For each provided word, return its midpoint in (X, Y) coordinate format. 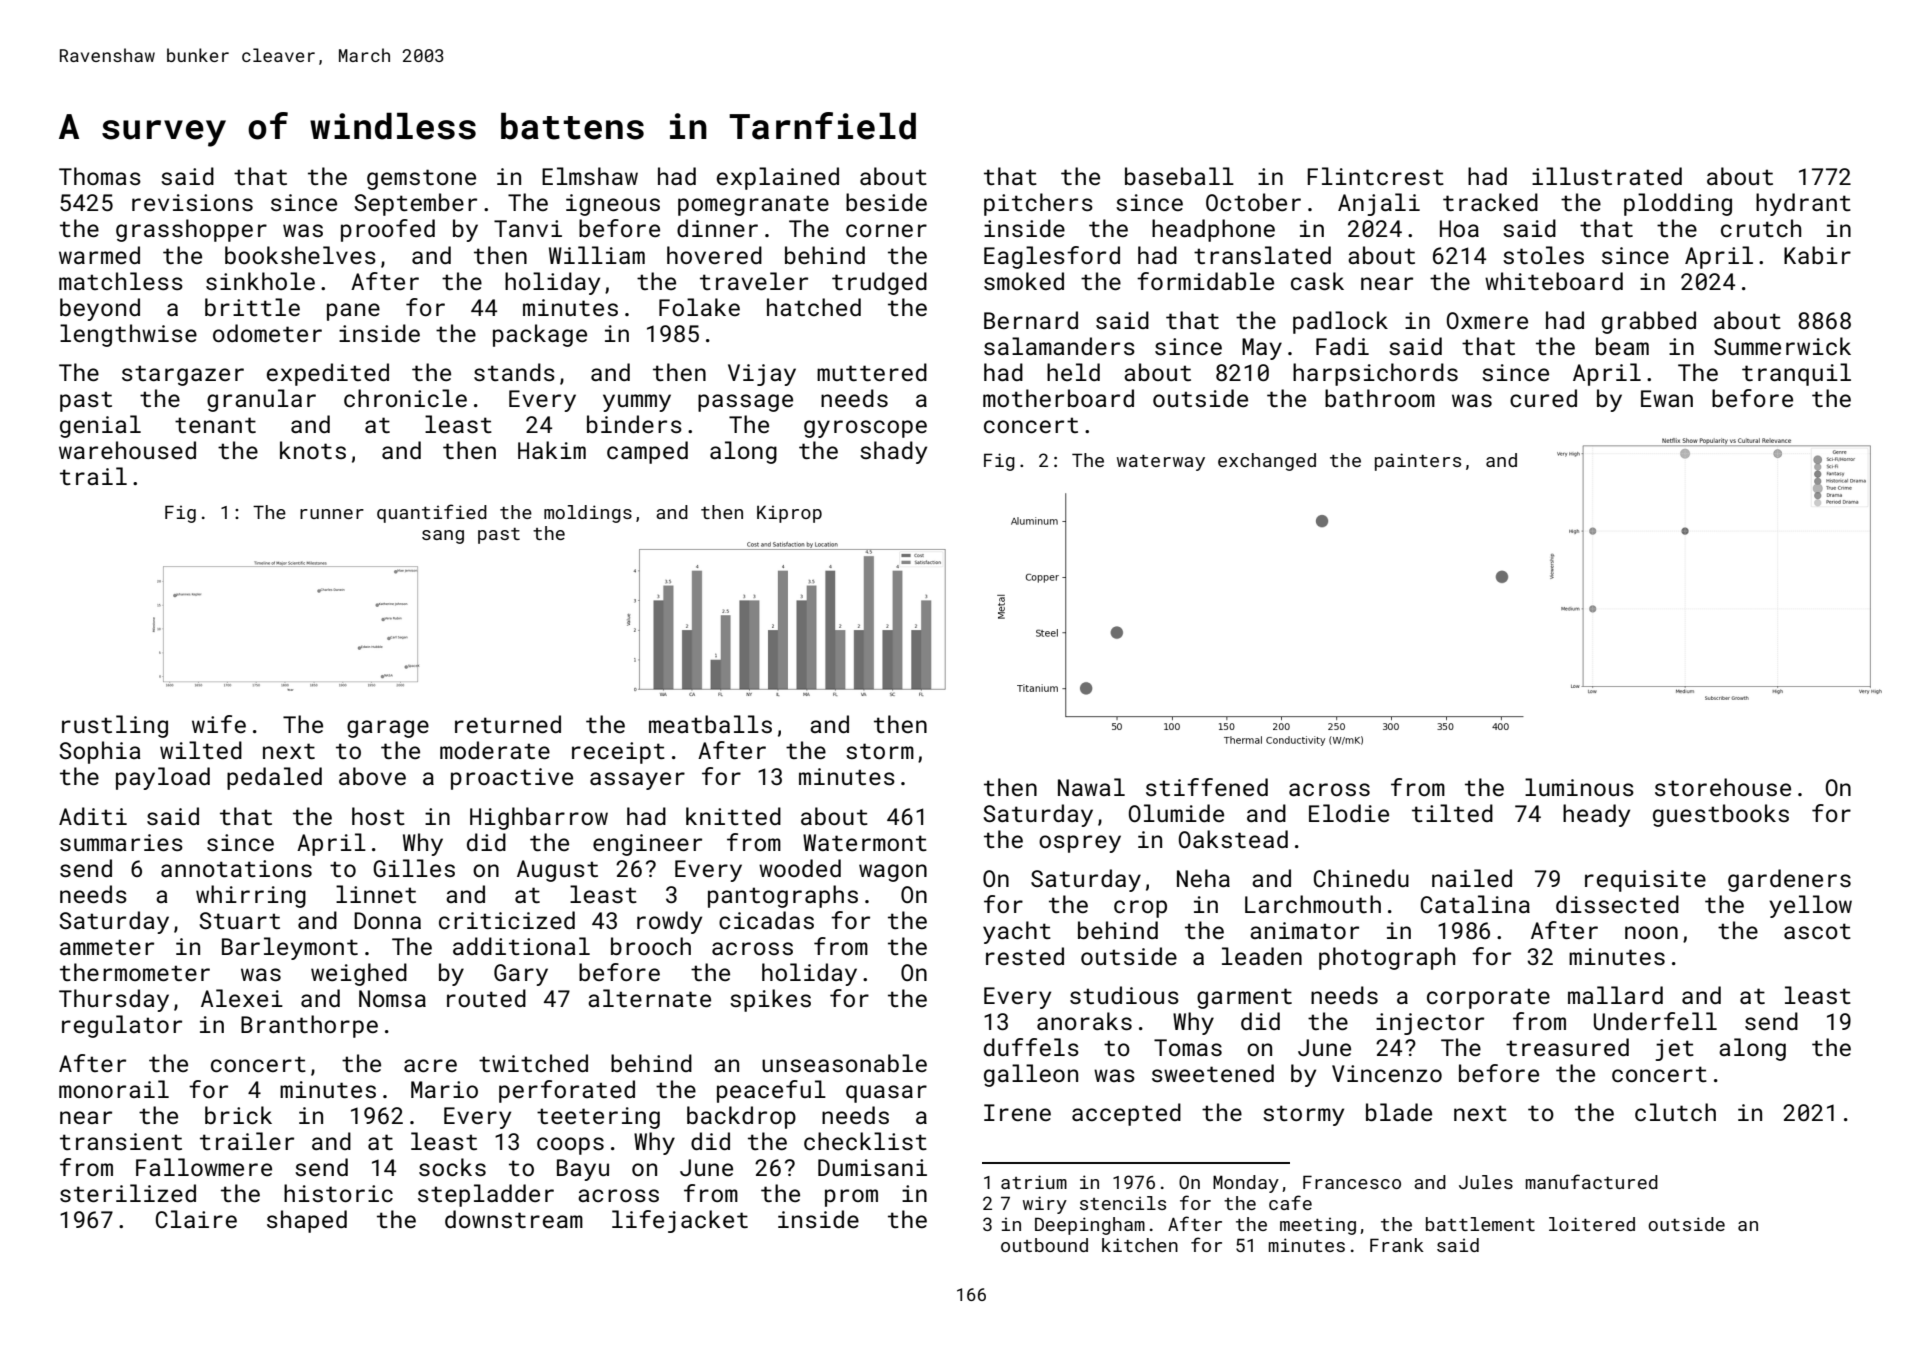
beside (886, 202)
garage (388, 729)
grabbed (1649, 322)
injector (1430, 1024)
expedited (328, 374)
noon (1651, 932)
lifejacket (680, 1221)
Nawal (1091, 787)
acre (430, 1065)
